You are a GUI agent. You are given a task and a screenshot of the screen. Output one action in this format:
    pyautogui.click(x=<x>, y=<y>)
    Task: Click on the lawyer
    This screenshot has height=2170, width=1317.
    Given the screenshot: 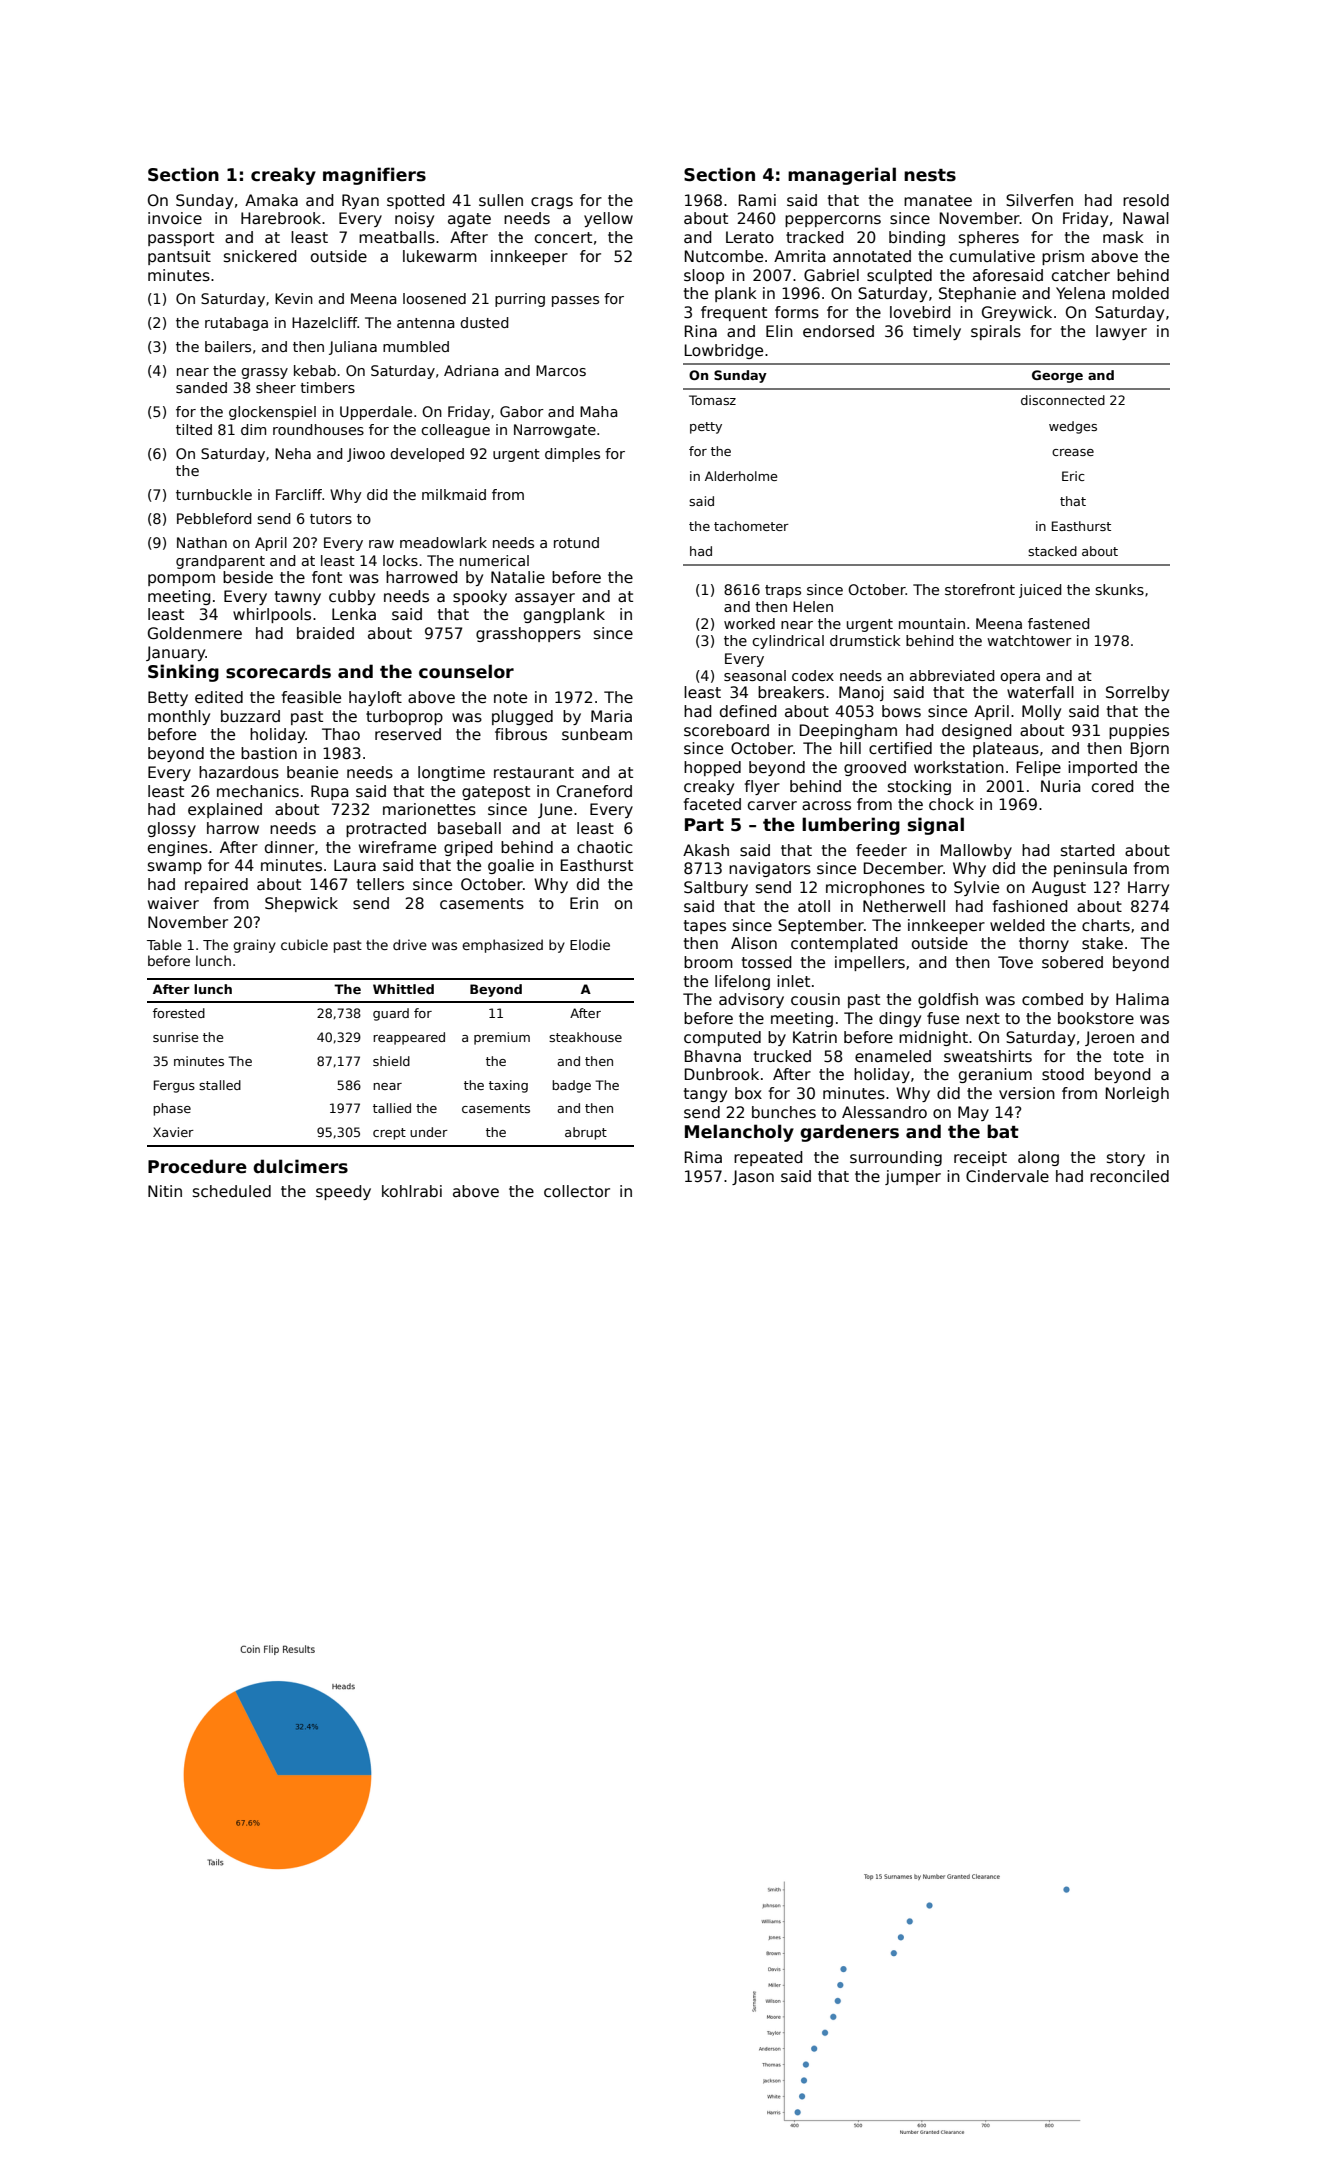 What is the action you would take?
    pyautogui.click(x=1121, y=332)
